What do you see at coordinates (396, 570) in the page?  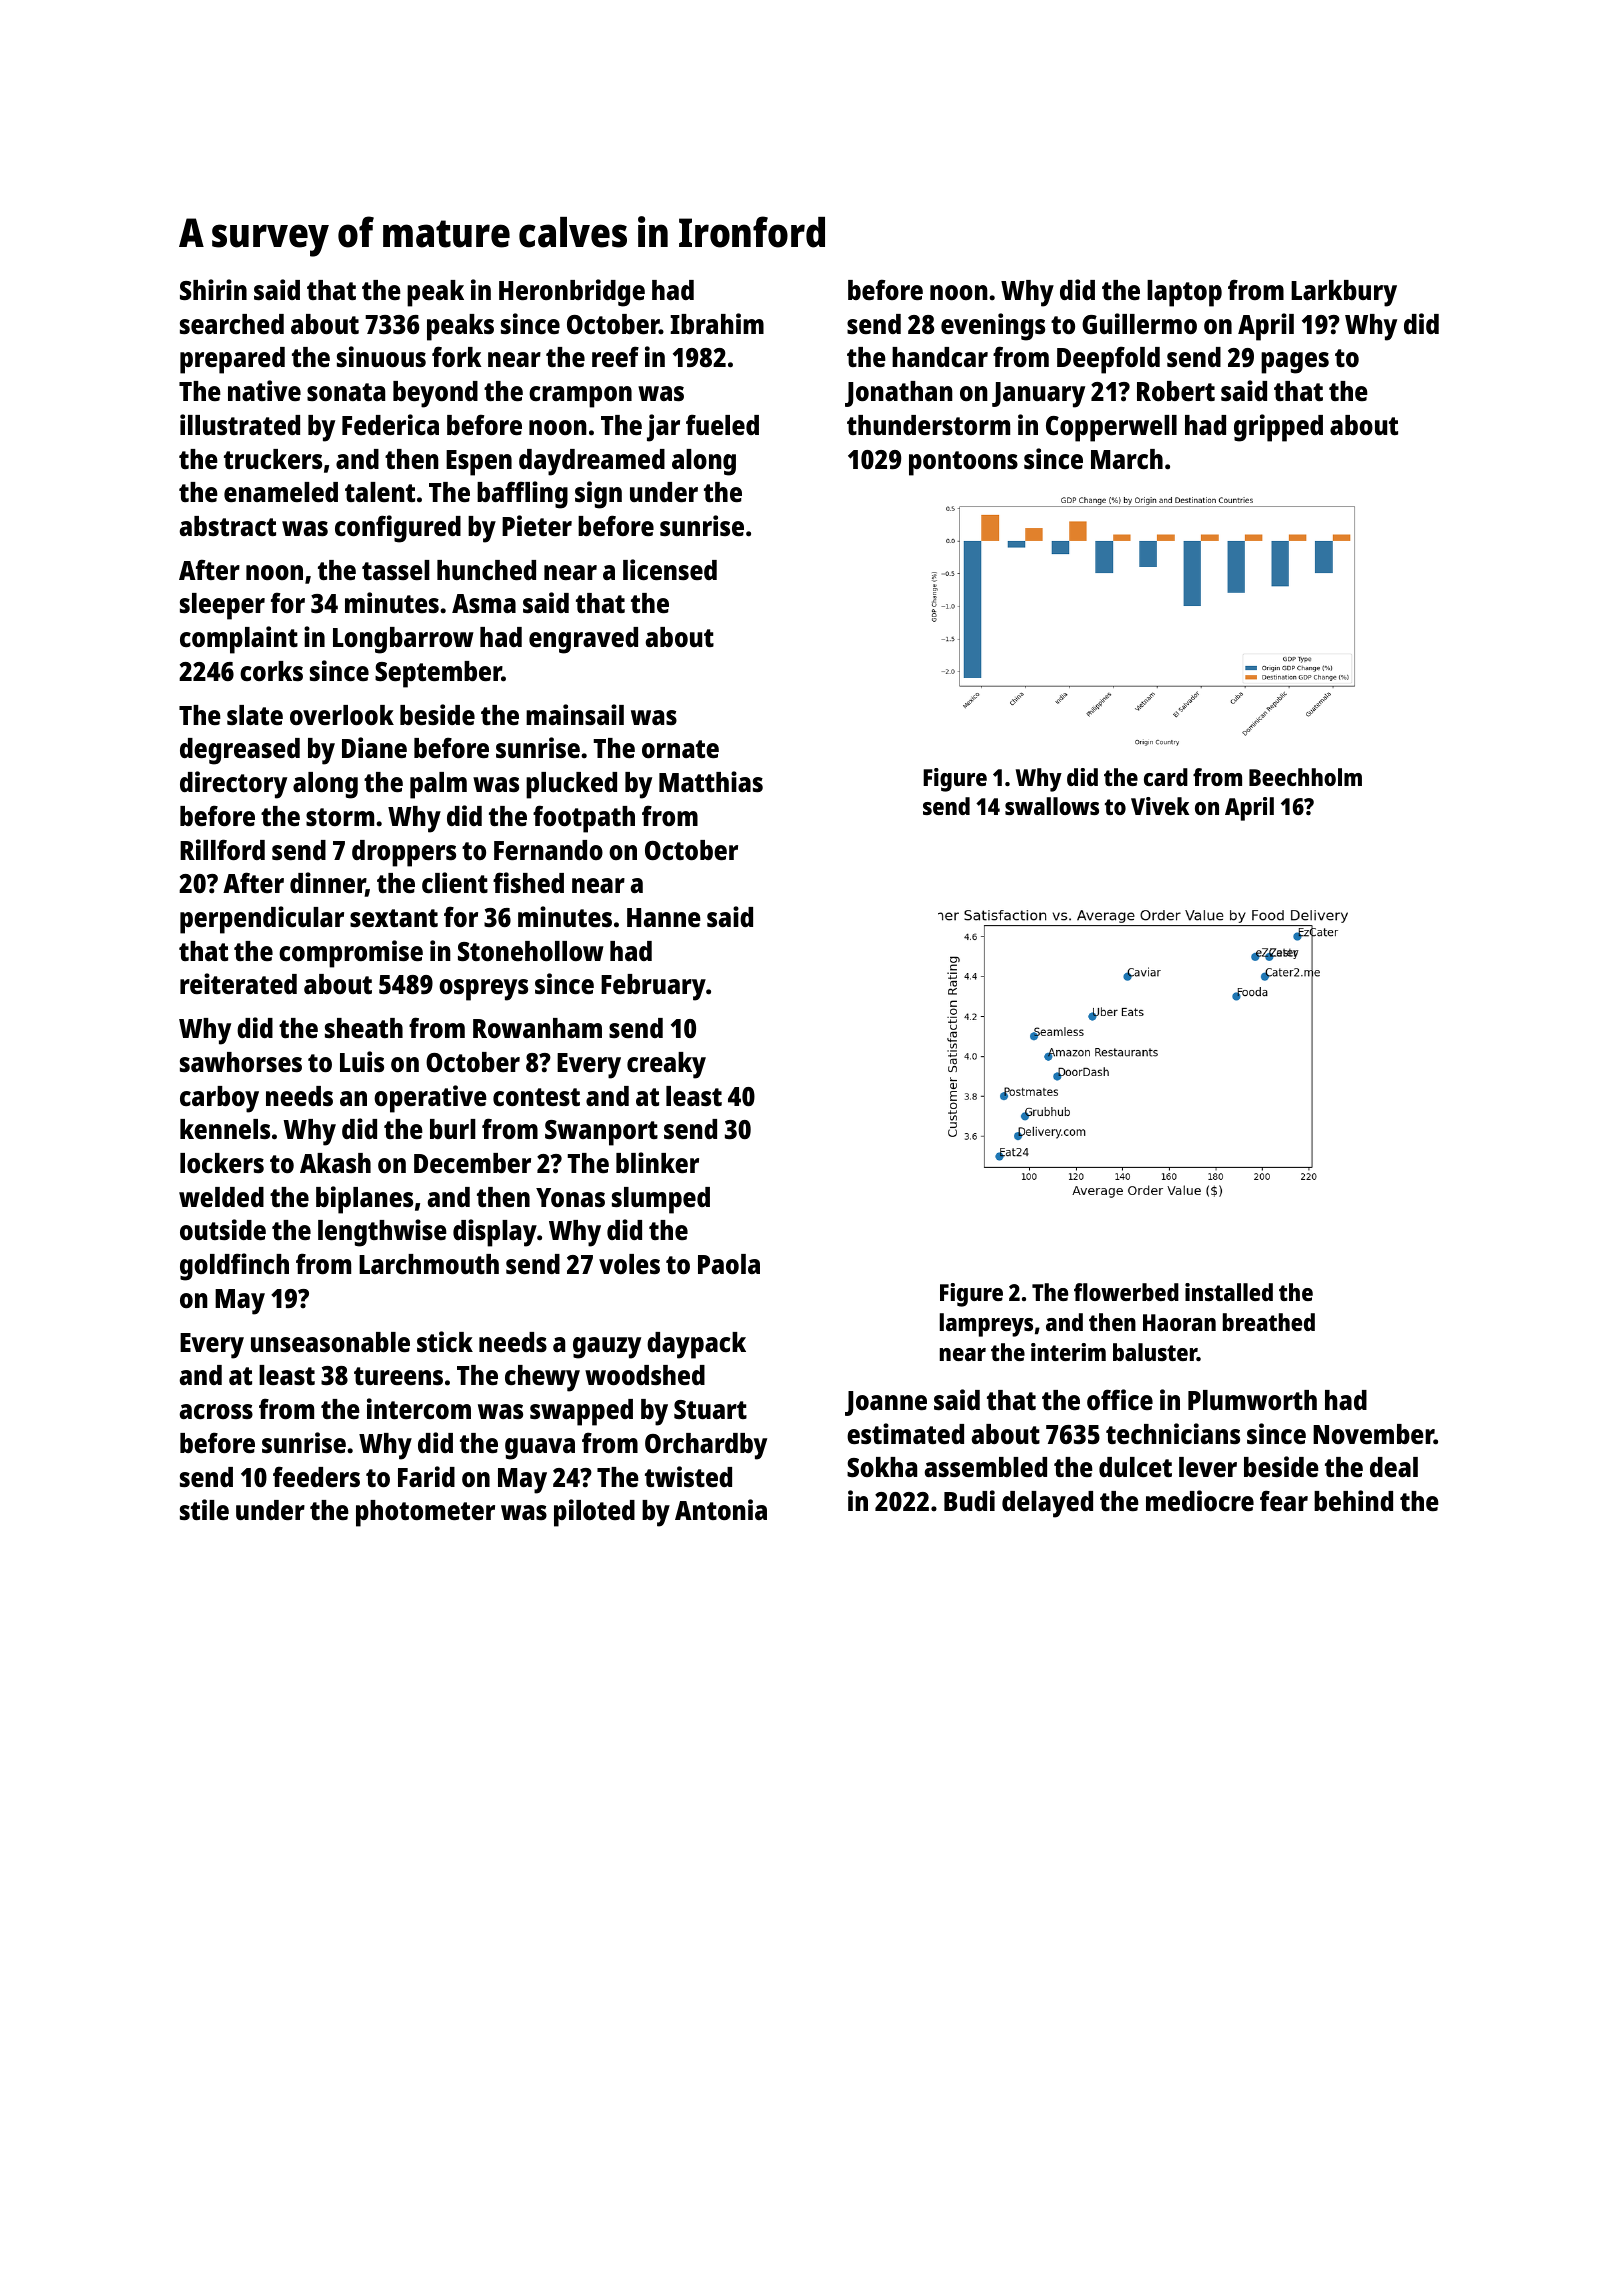 I see `tassel` at bounding box center [396, 570].
